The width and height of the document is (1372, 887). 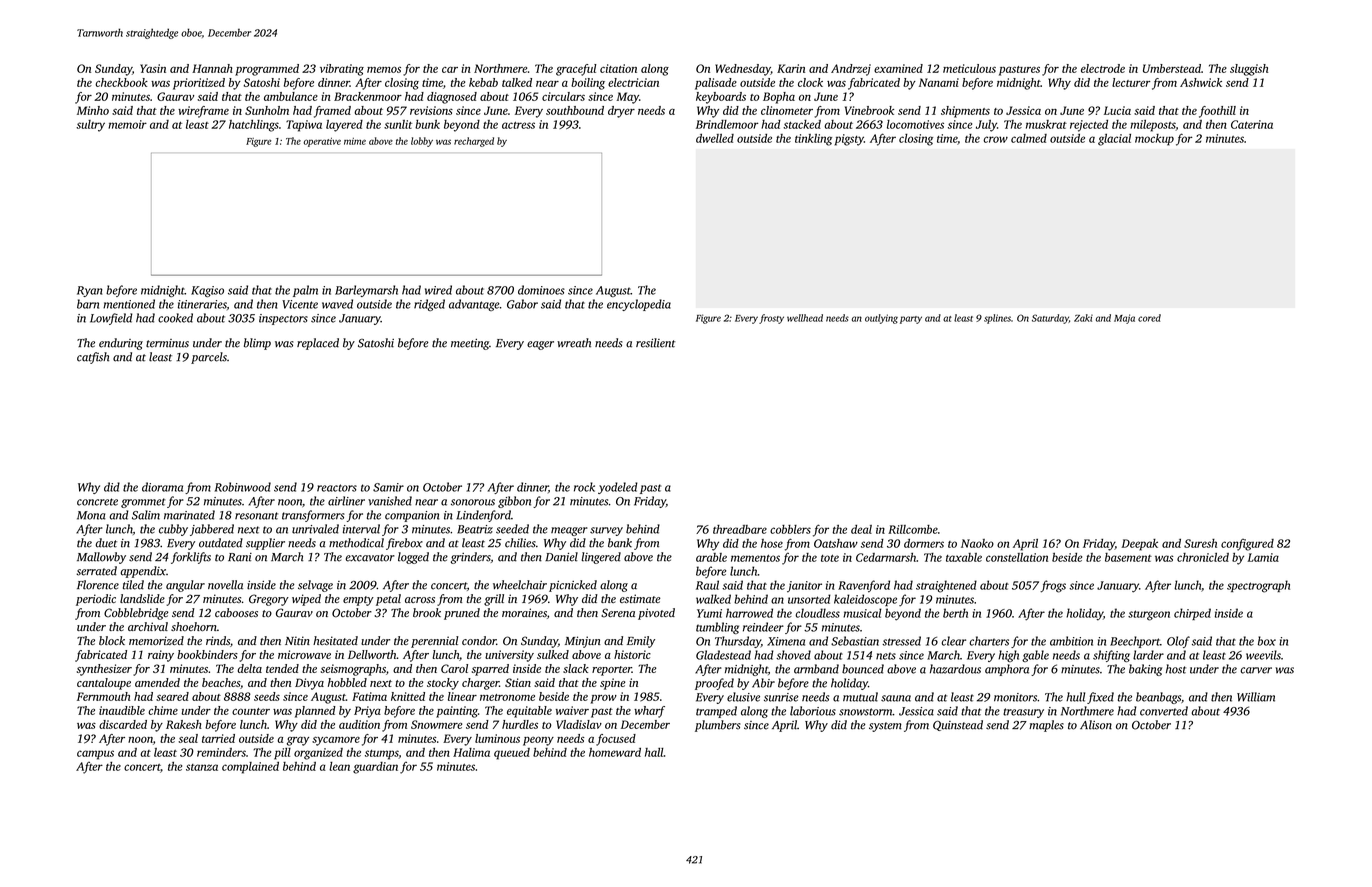 What do you see at coordinates (207, 291) in the document?
I see `Kagiso` at bounding box center [207, 291].
